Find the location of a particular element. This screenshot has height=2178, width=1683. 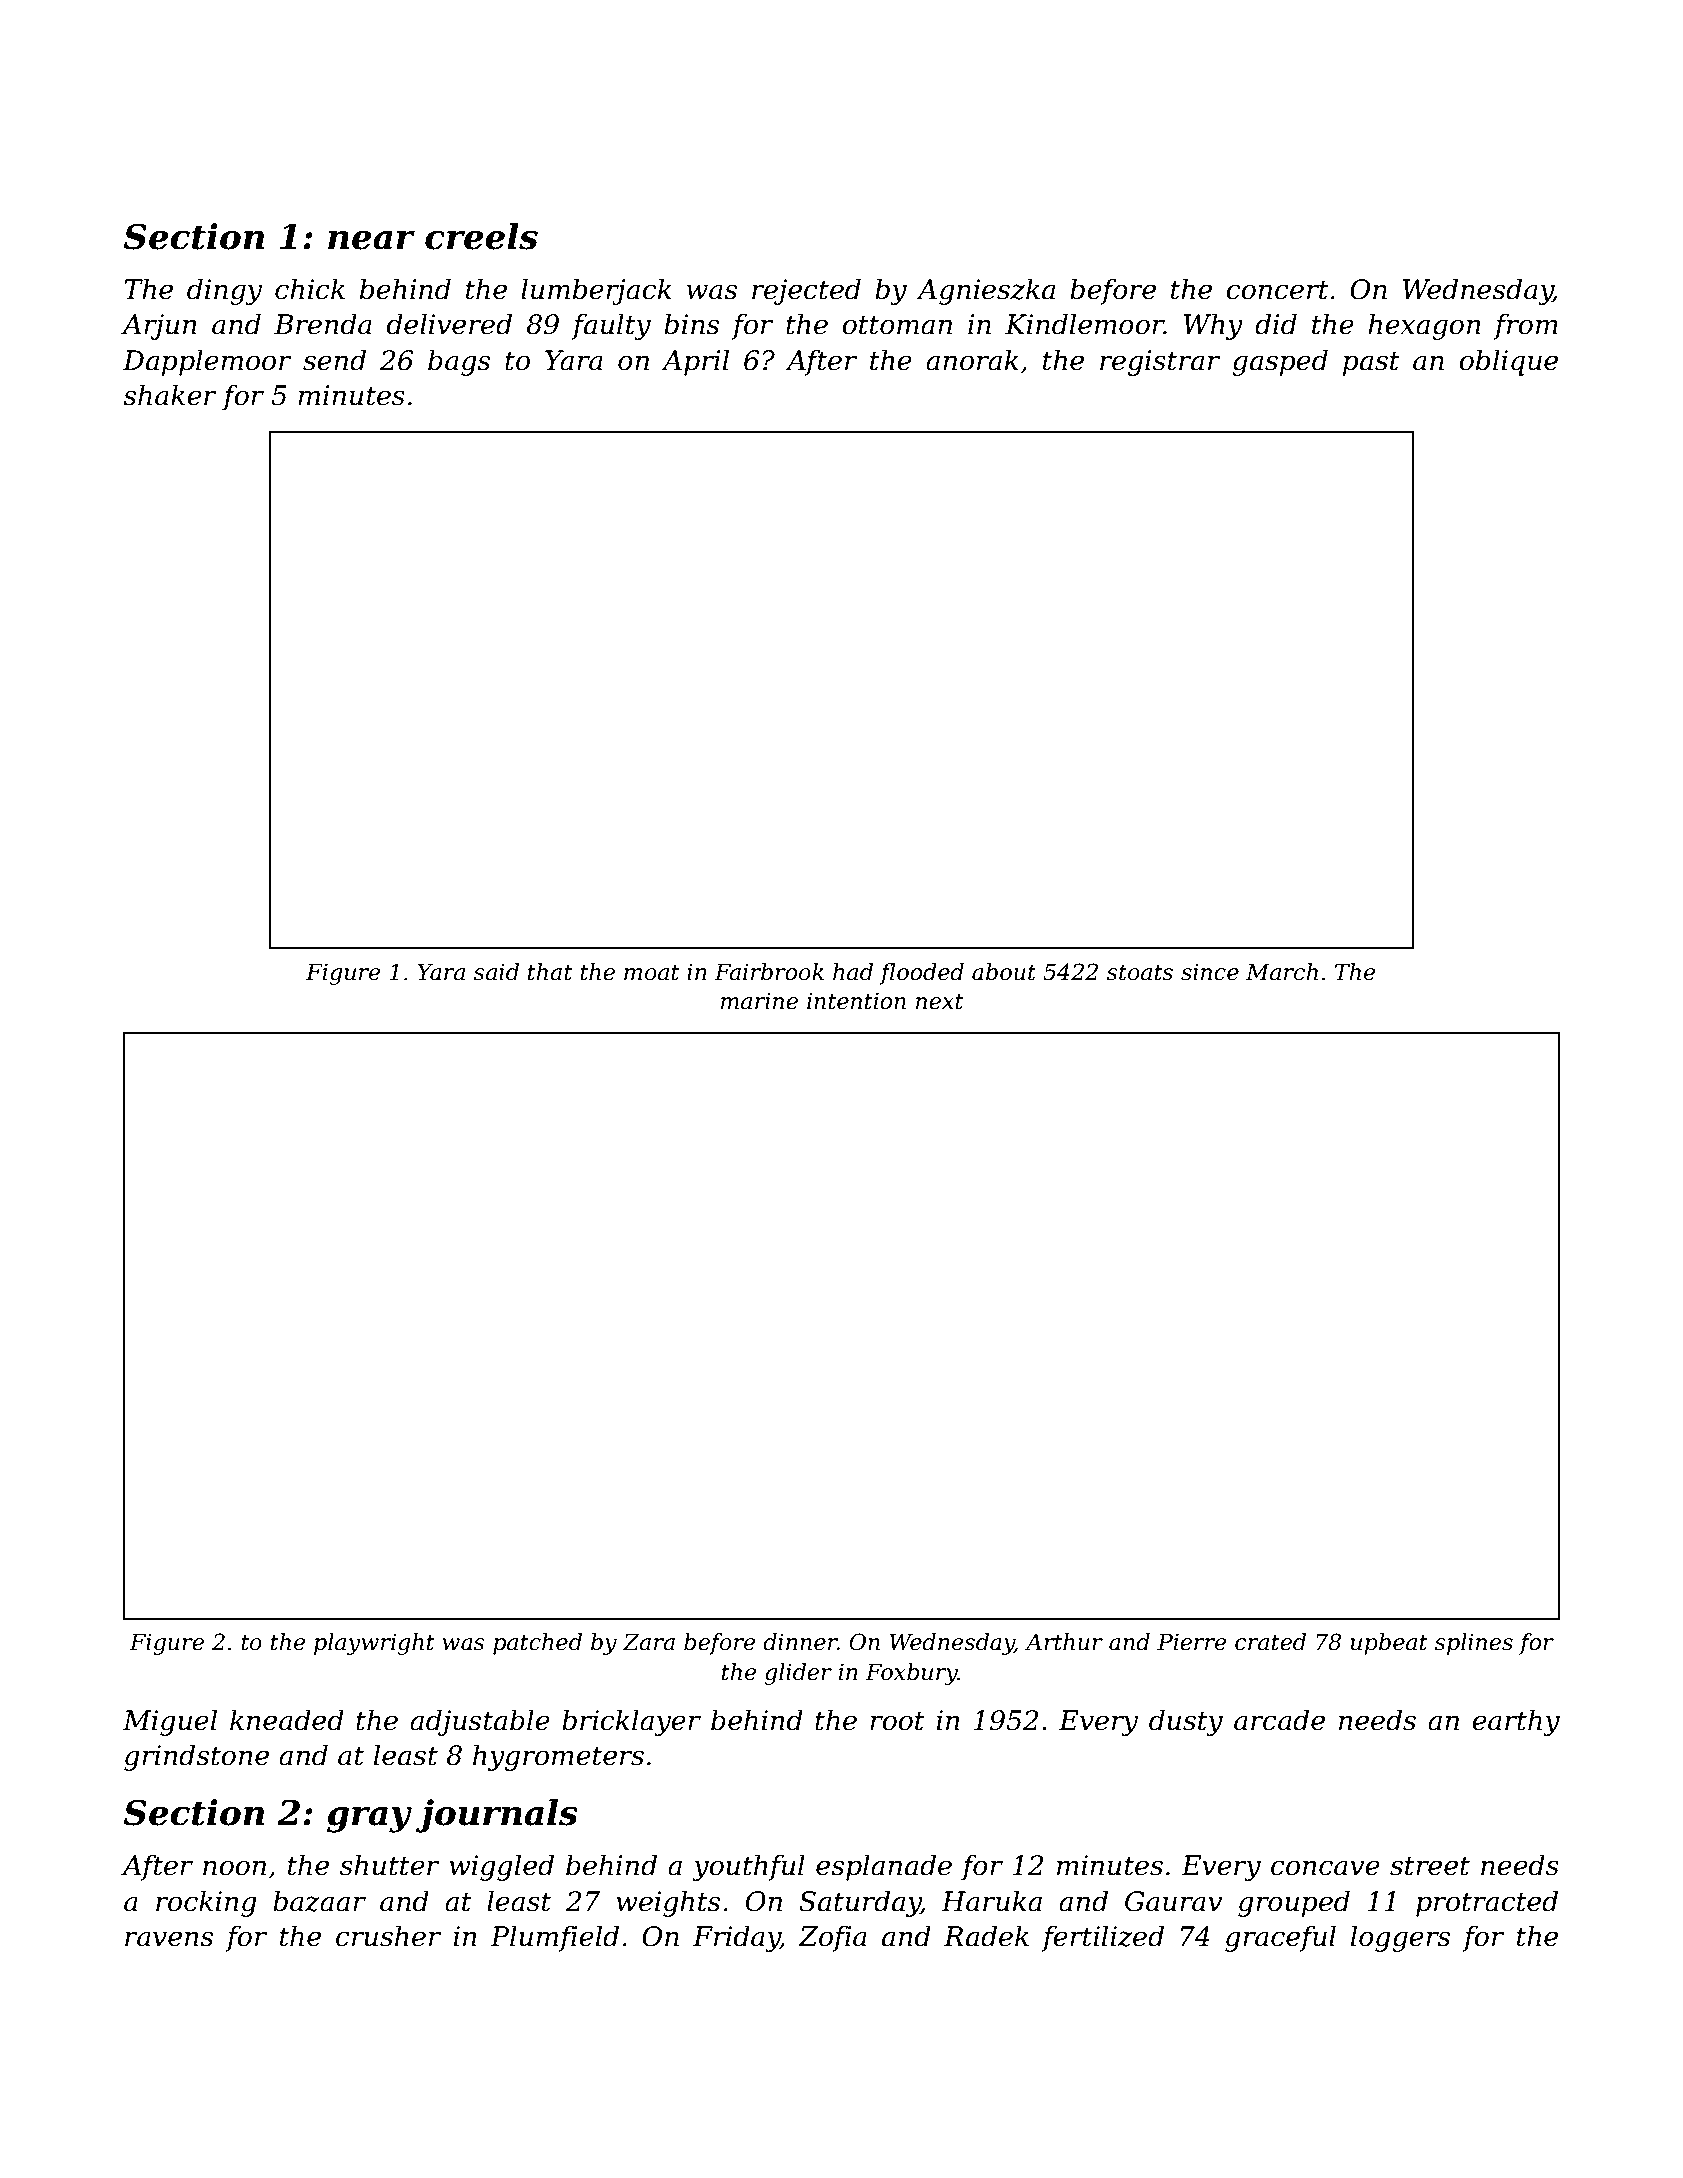

ravens is located at coordinates (169, 1939).
